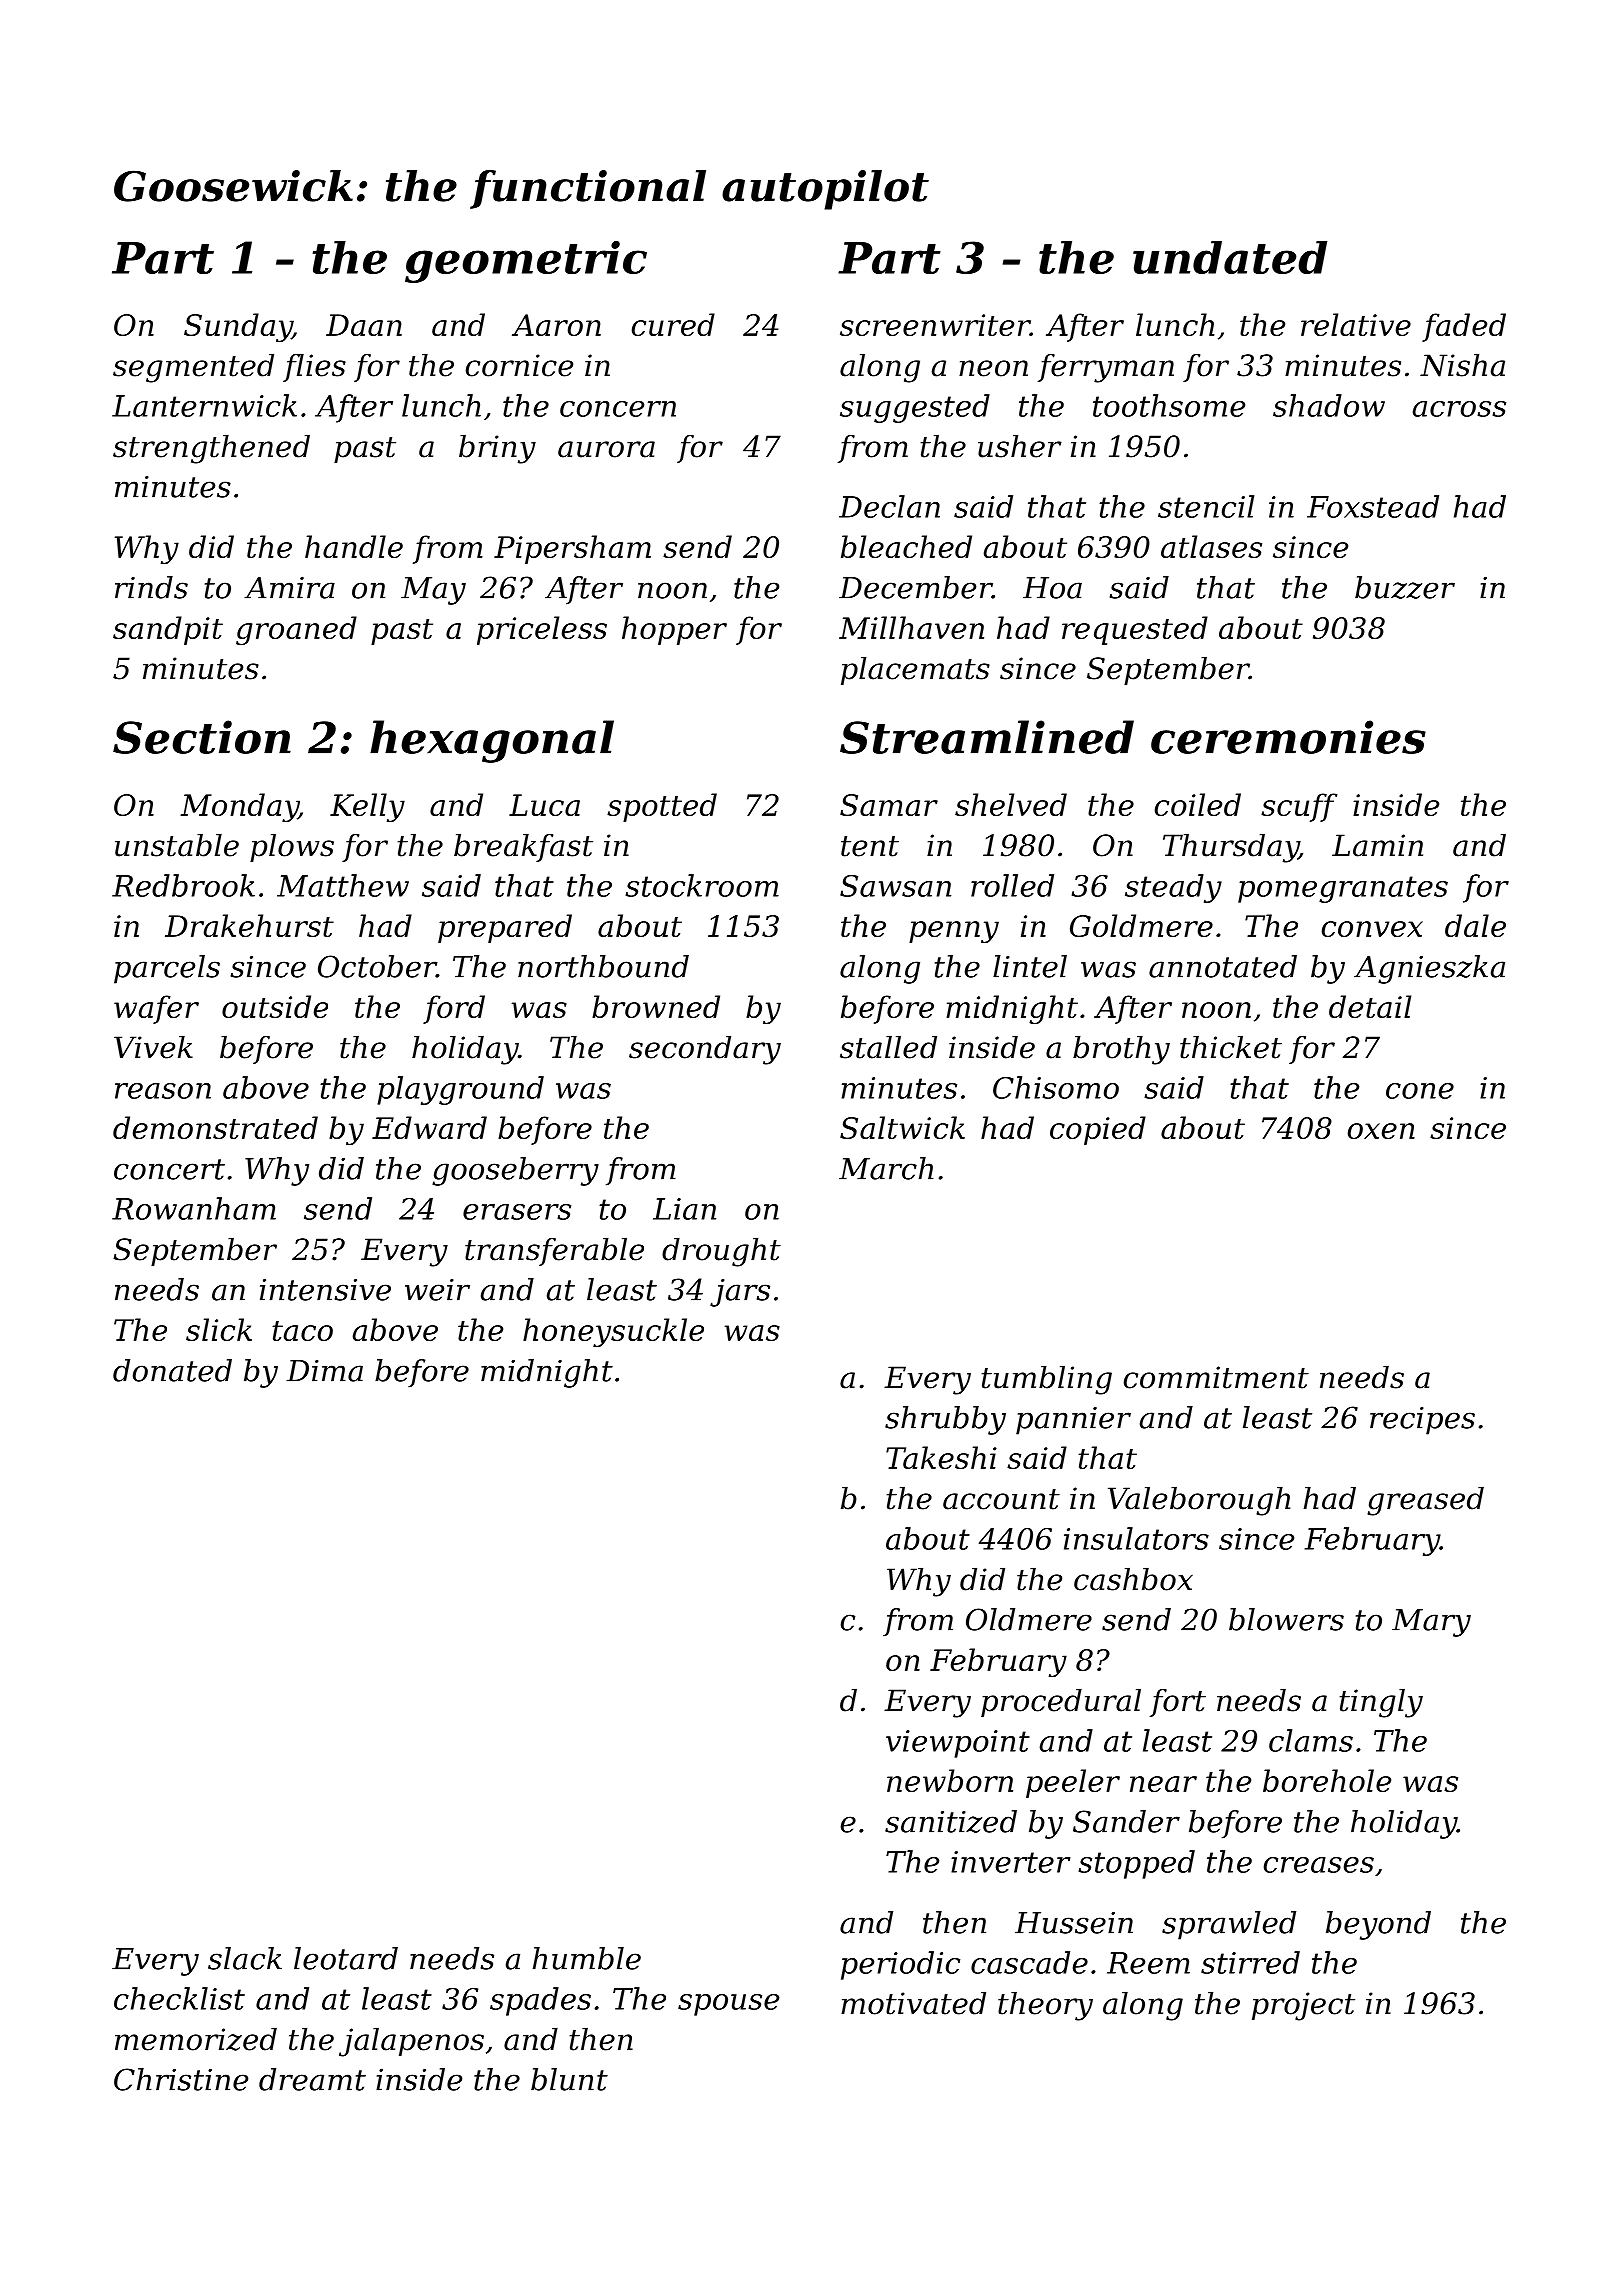 This screenshot has width=1620, height=2292. I want to click on blunt, so click(569, 2079).
